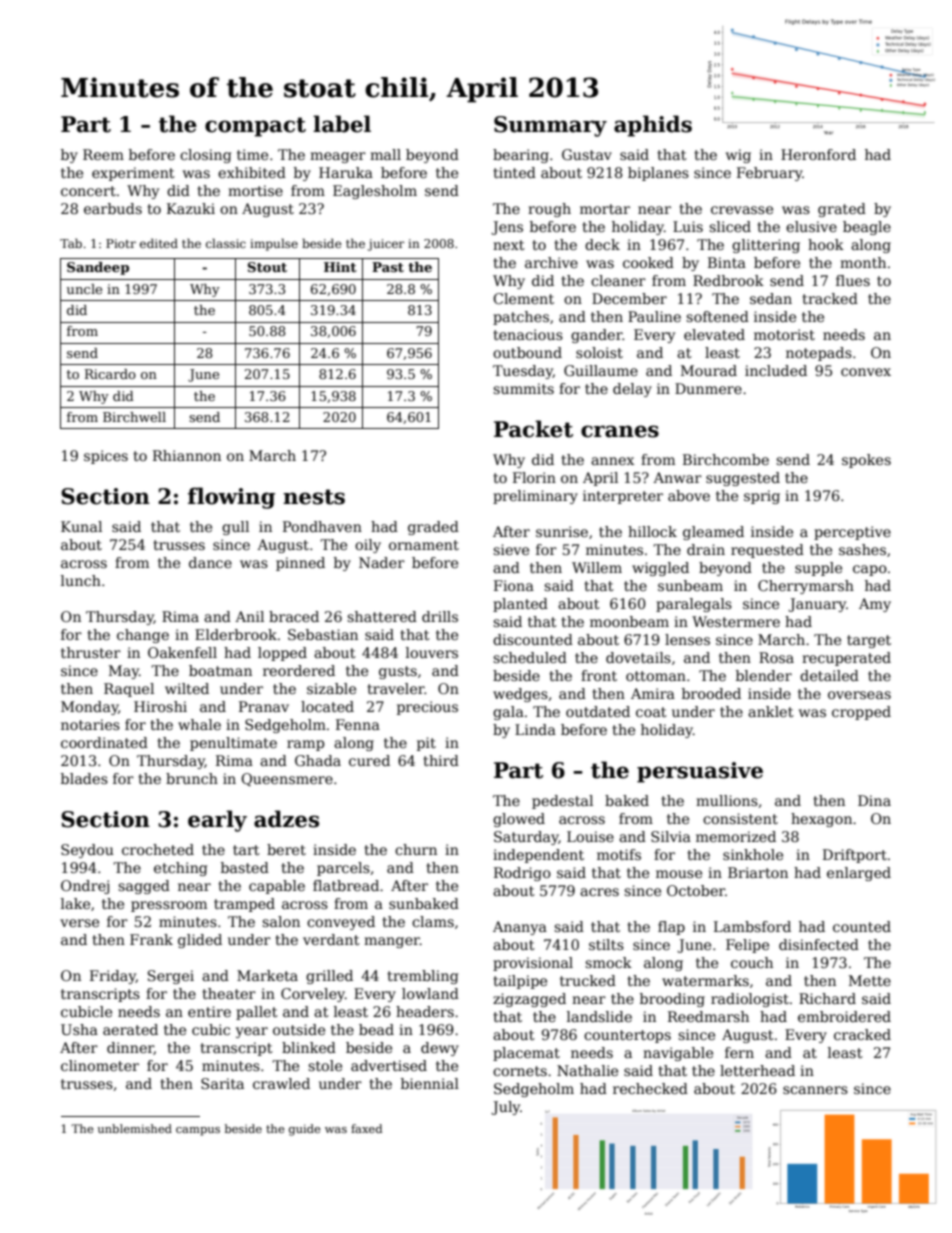 The image size is (952, 1233). What do you see at coordinates (771, 711) in the screenshot?
I see `anklet` at bounding box center [771, 711].
